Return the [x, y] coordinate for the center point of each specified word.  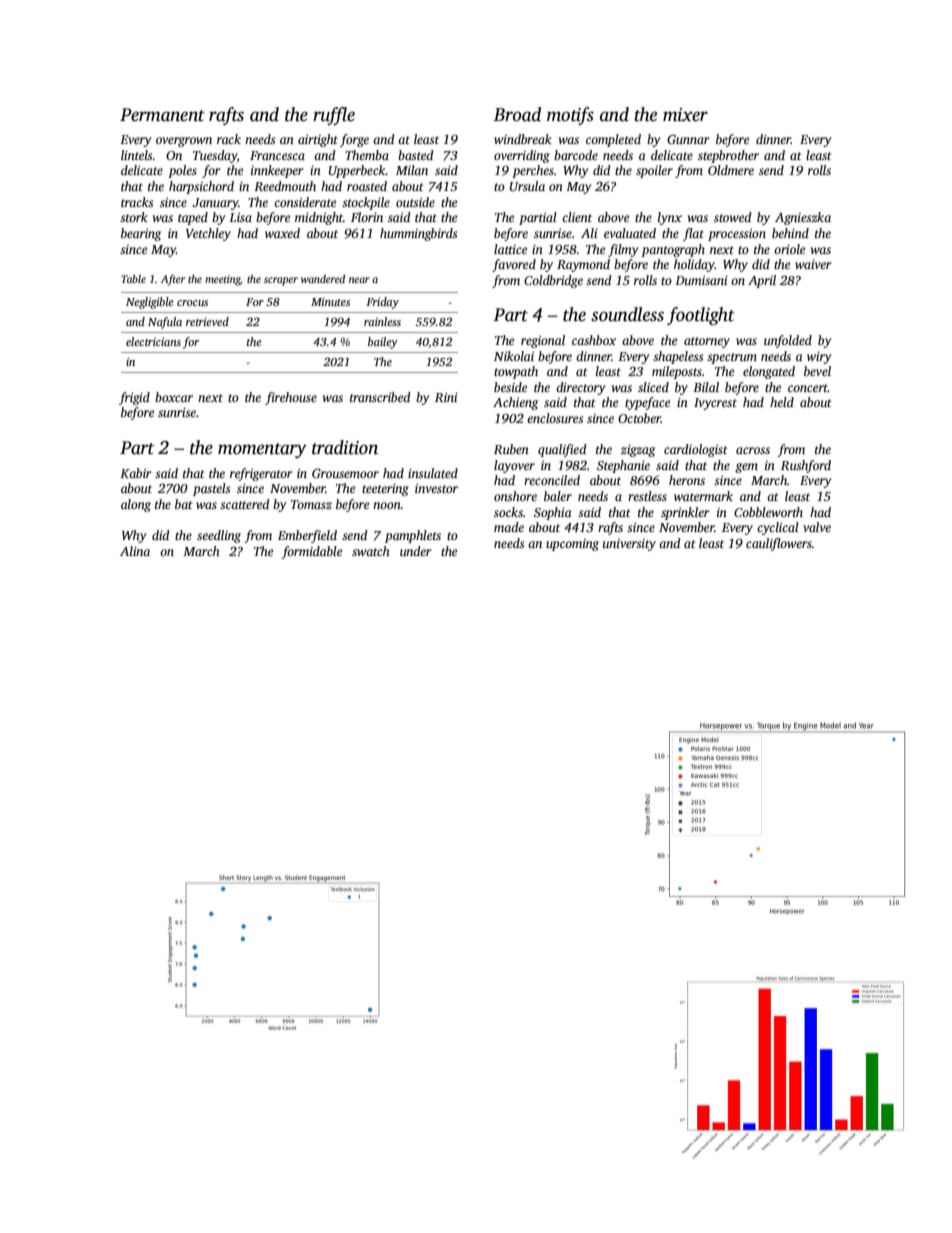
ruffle [334, 116]
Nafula [165, 323]
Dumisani [701, 280]
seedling [219, 536]
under [416, 551]
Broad [517, 114]
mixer [685, 115]
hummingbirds [418, 234]
